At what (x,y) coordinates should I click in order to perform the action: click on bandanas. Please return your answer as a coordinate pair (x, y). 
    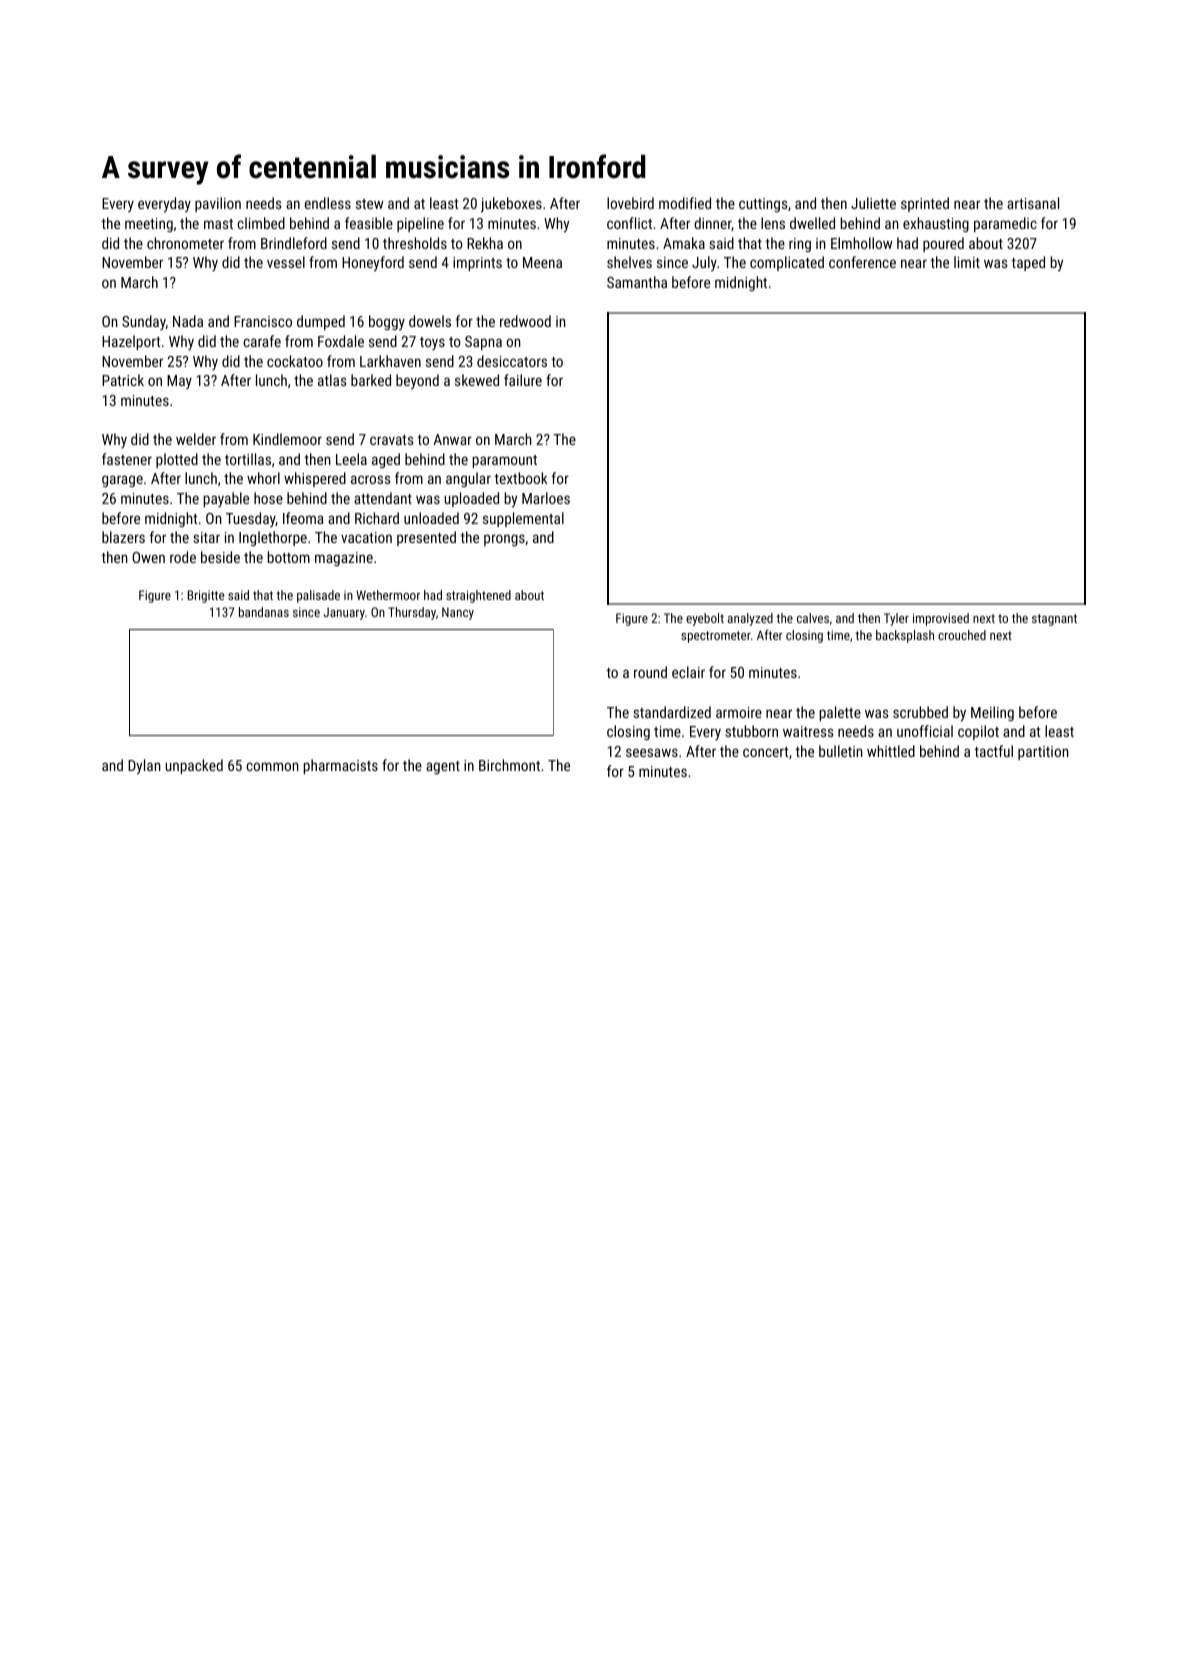
    Looking at the image, I should click on (264, 612).
